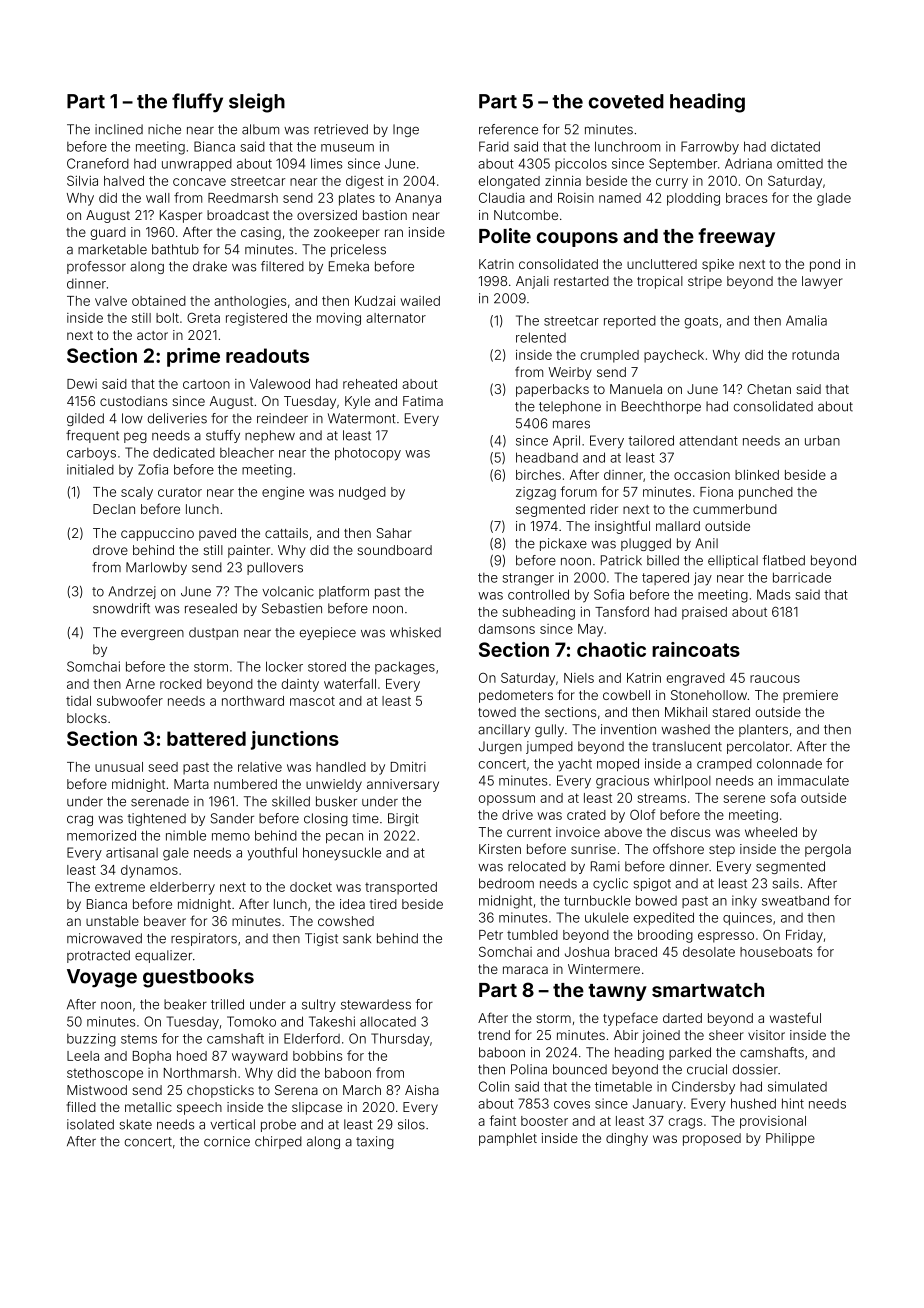  What do you see at coordinates (626, 101) in the page?
I see `coveted` at bounding box center [626, 101].
